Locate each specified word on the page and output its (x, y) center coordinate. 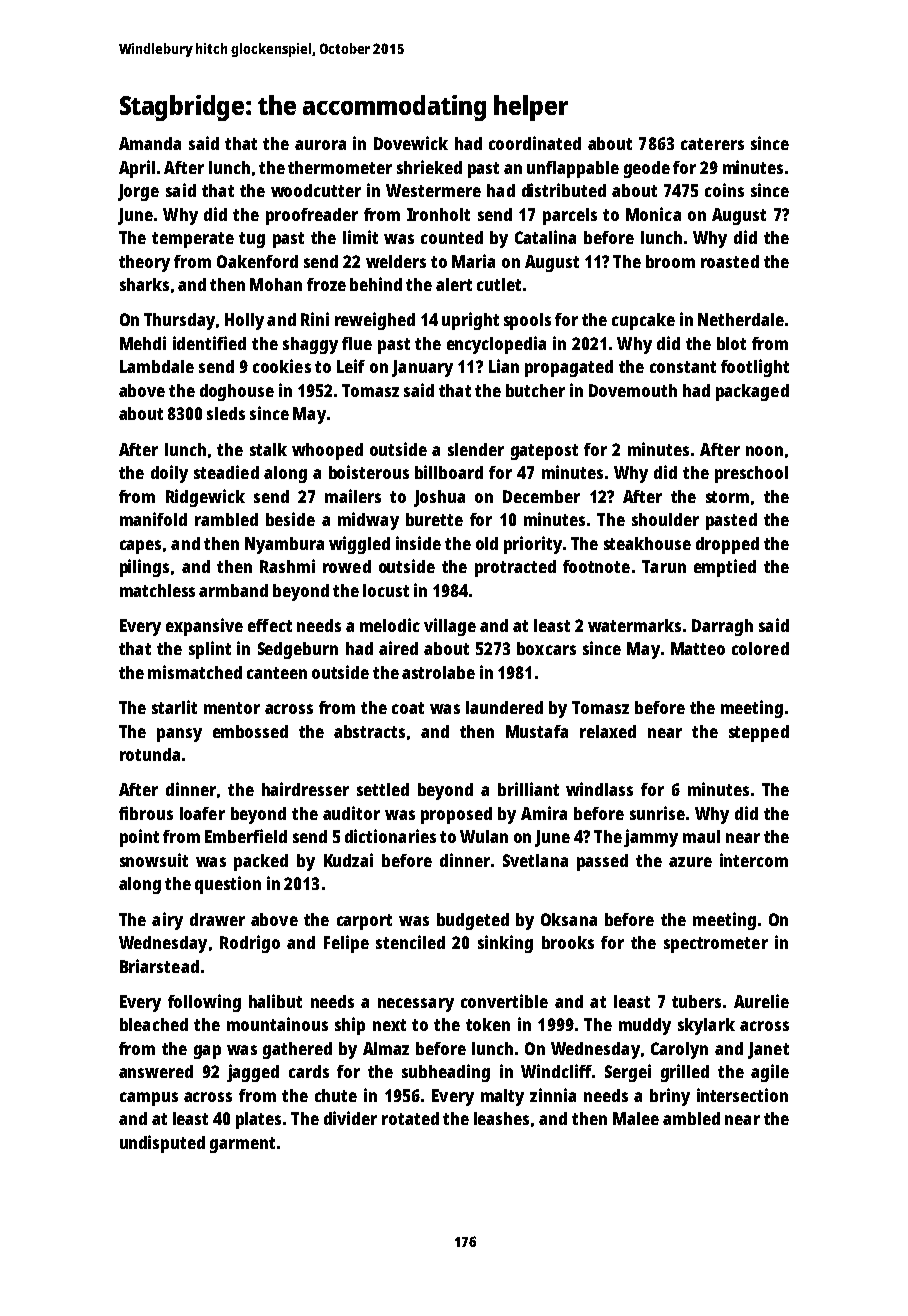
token (488, 1024)
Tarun (664, 566)
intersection (742, 1095)
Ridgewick (205, 498)
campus (149, 1099)
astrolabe (438, 672)
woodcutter (316, 190)
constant (683, 367)
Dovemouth (633, 390)
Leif (351, 366)
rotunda (150, 754)
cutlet (499, 284)
